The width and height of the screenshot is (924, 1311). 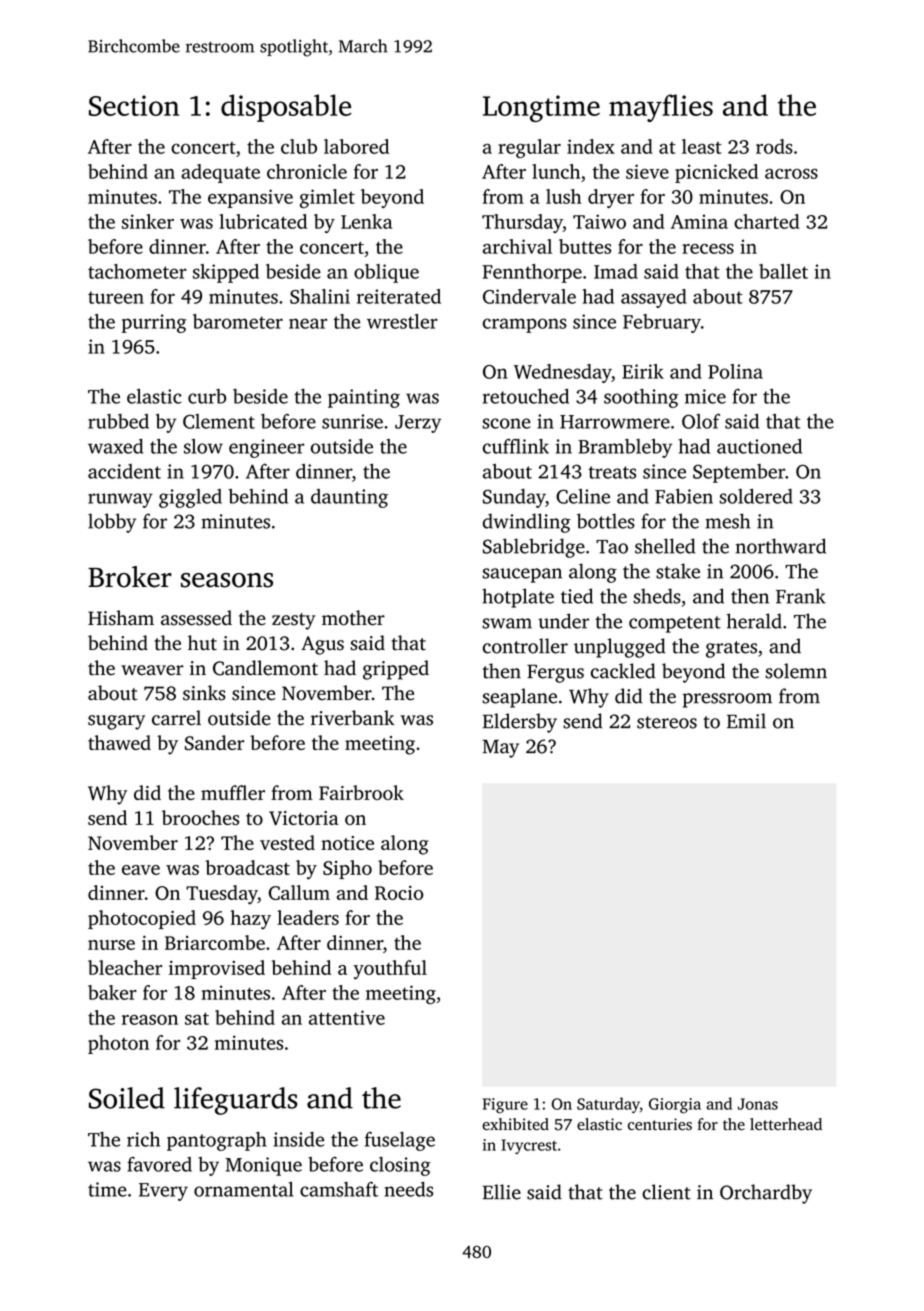 I want to click on Frank, so click(x=801, y=596).
